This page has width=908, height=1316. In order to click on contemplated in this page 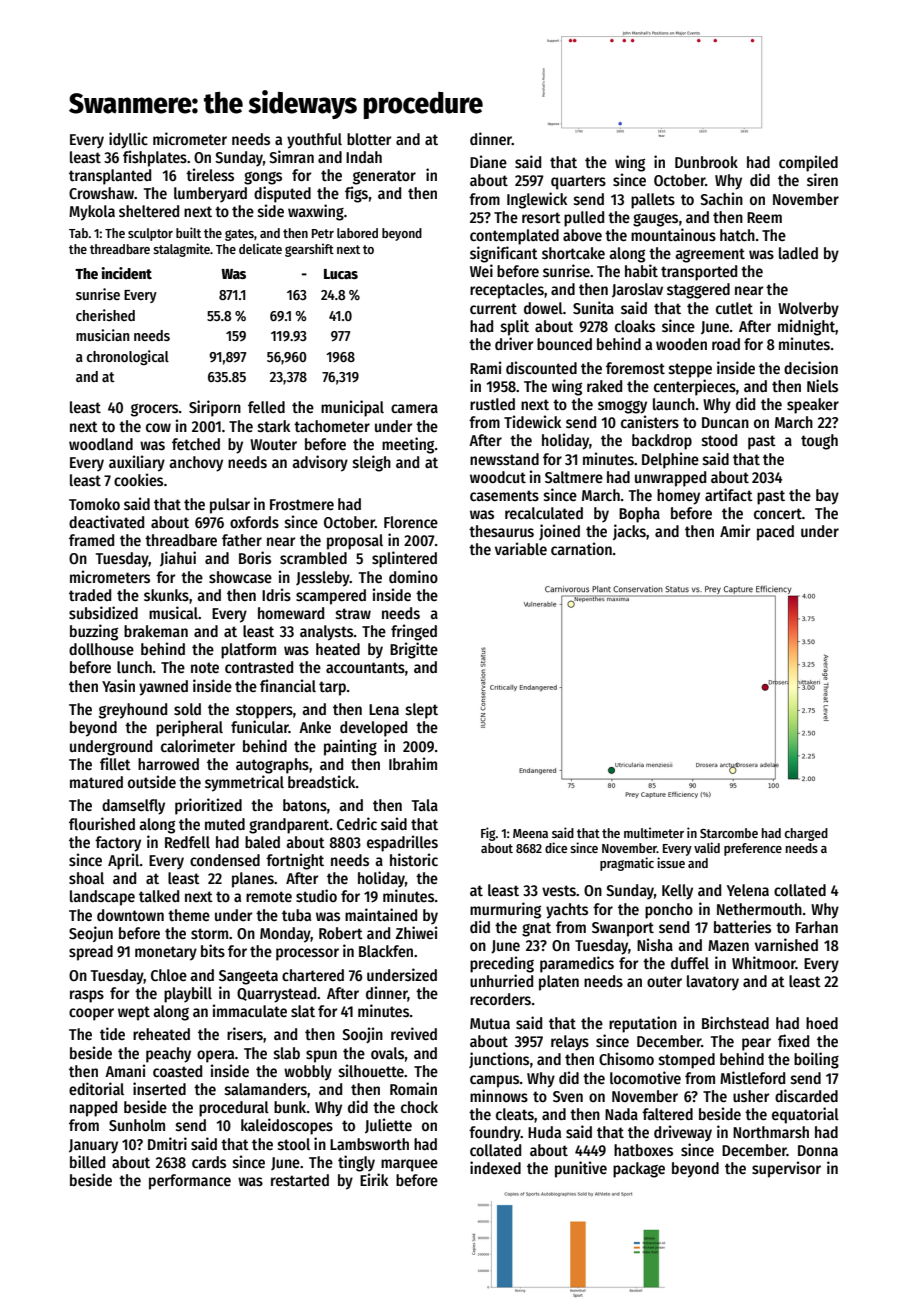, I will do `click(514, 237)`.
